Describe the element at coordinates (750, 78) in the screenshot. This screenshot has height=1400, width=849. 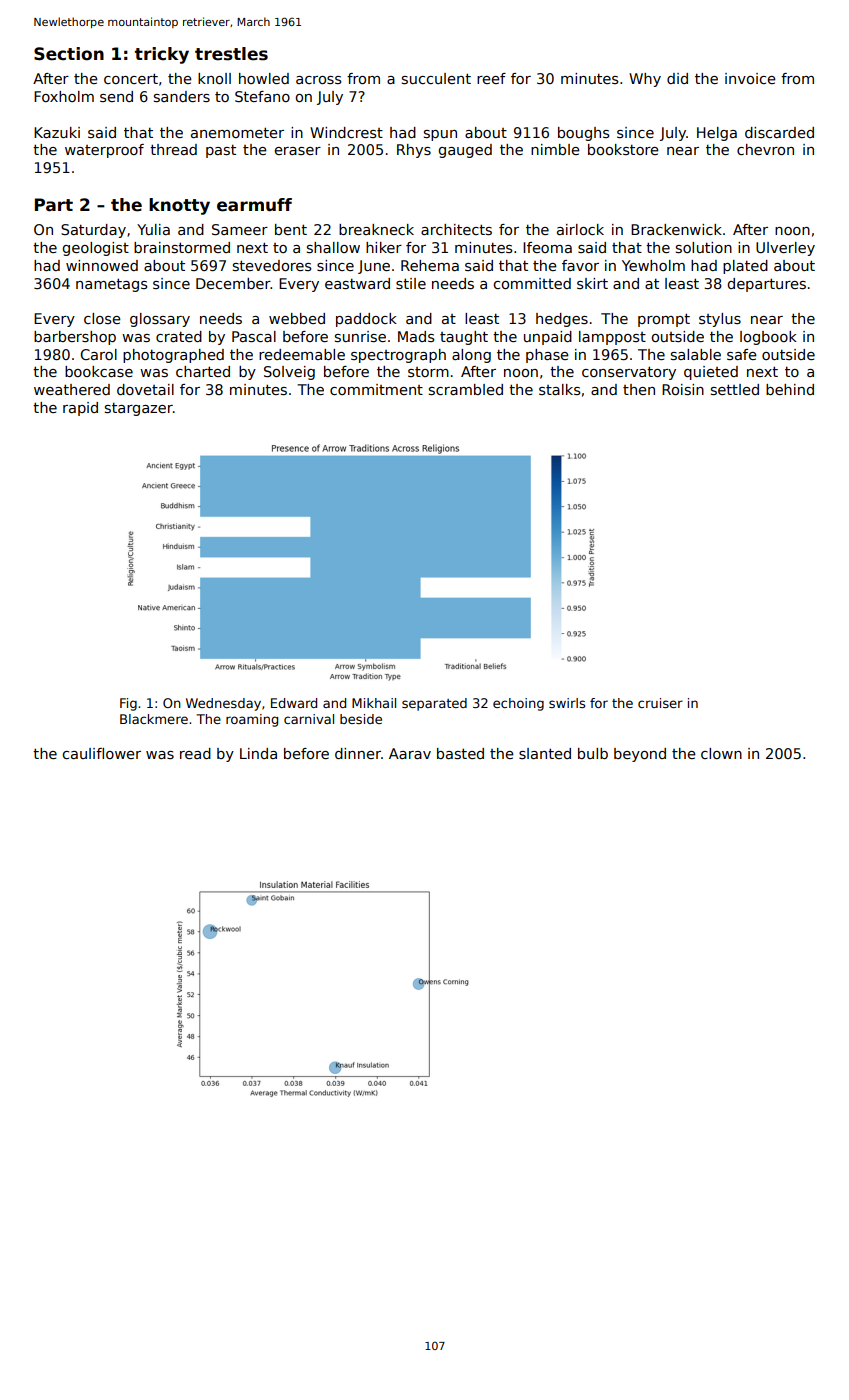
I see `invoice` at that location.
